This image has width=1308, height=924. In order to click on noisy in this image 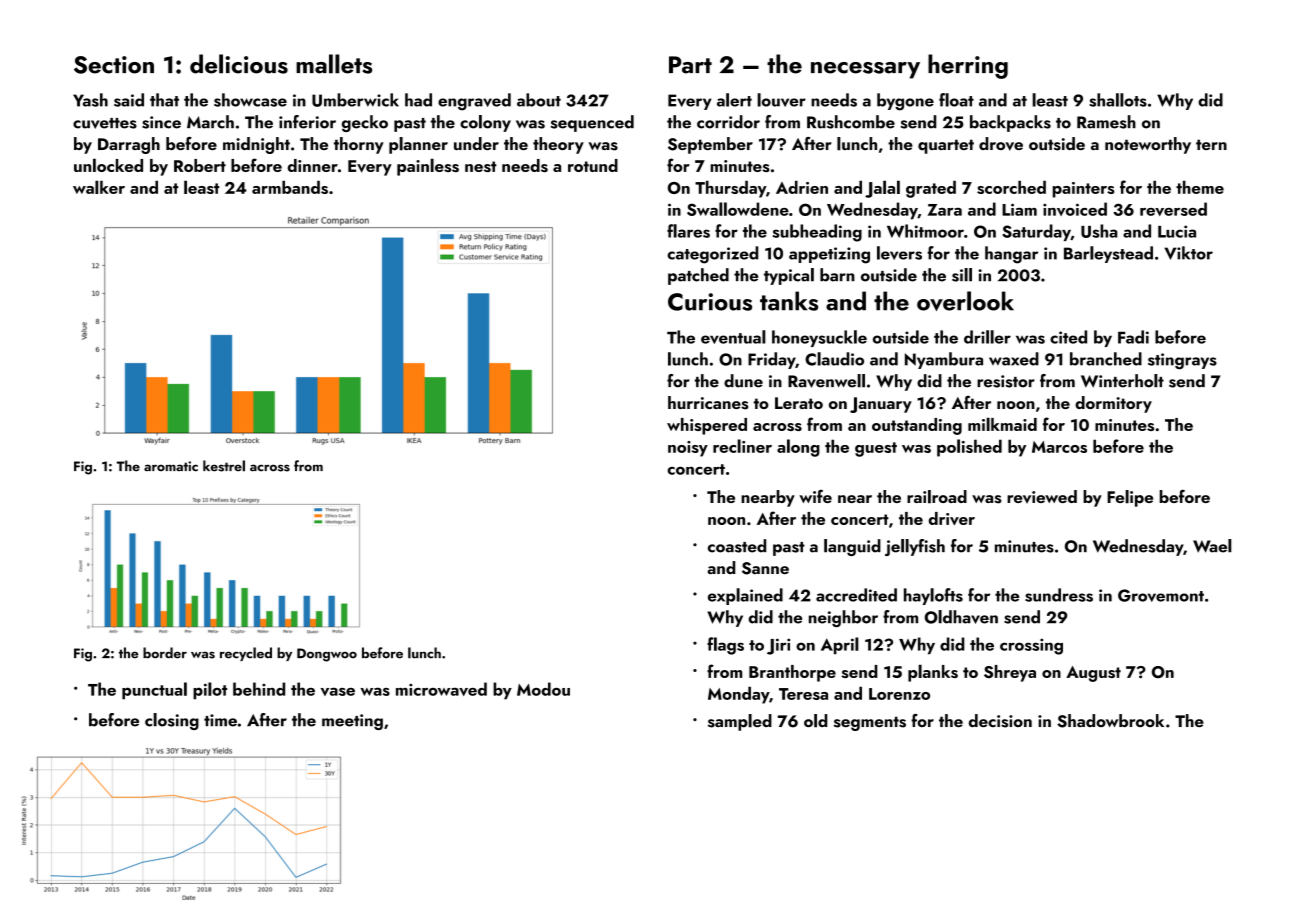, I will do `click(688, 449)`.
